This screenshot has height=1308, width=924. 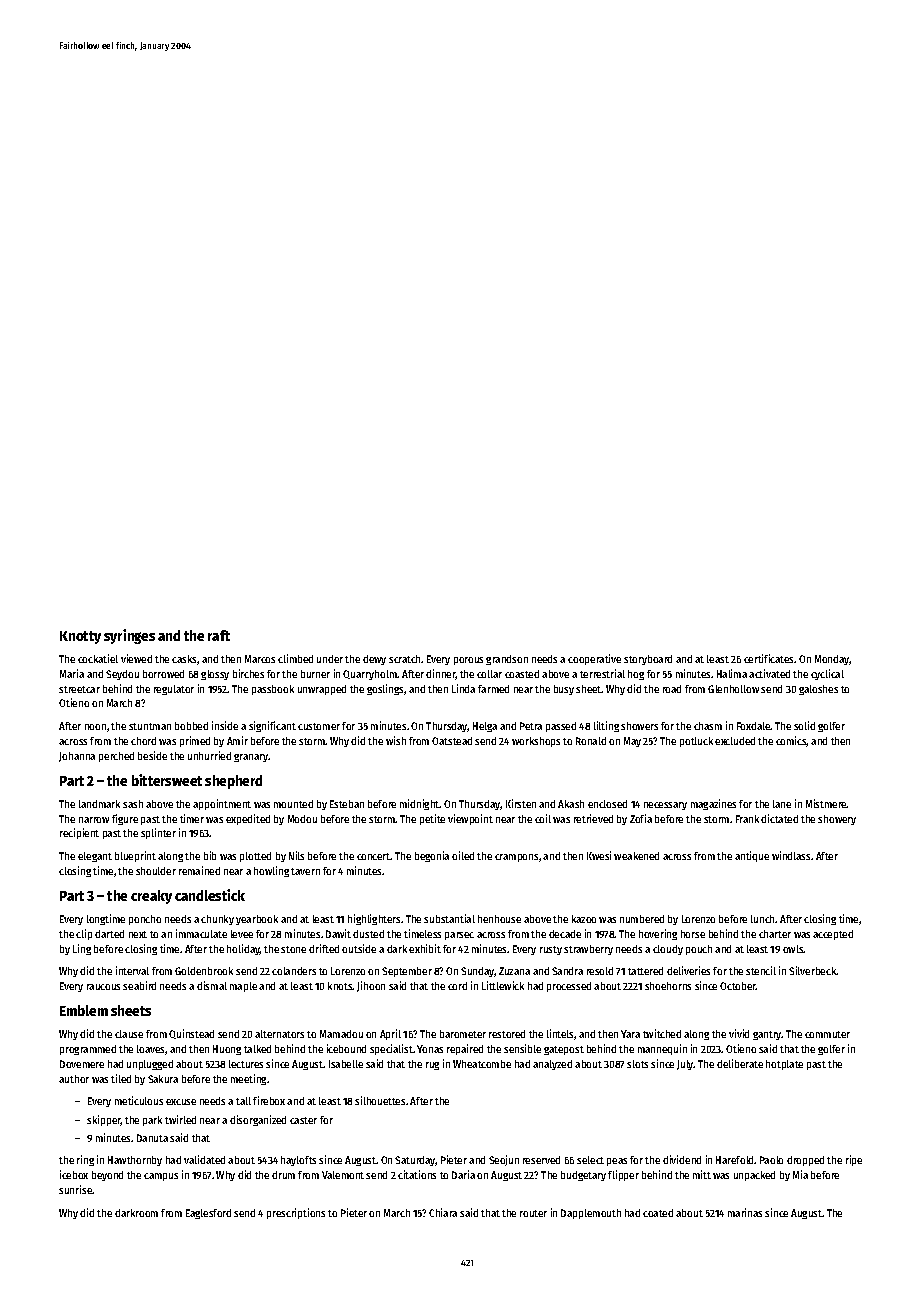 What do you see at coordinates (837, 820) in the screenshot?
I see `showery` at bounding box center [837, 820].
